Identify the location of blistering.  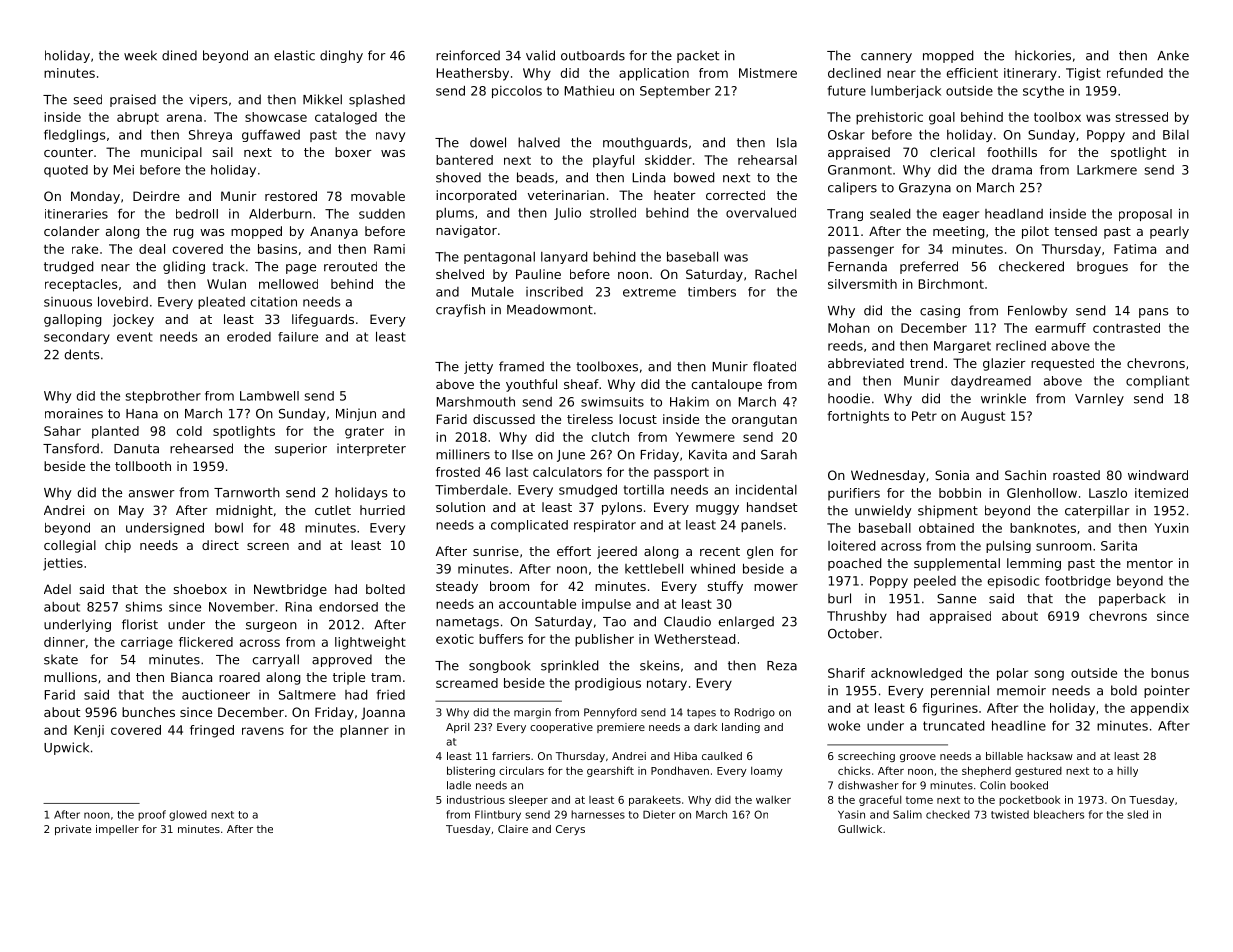
(471, 771).
